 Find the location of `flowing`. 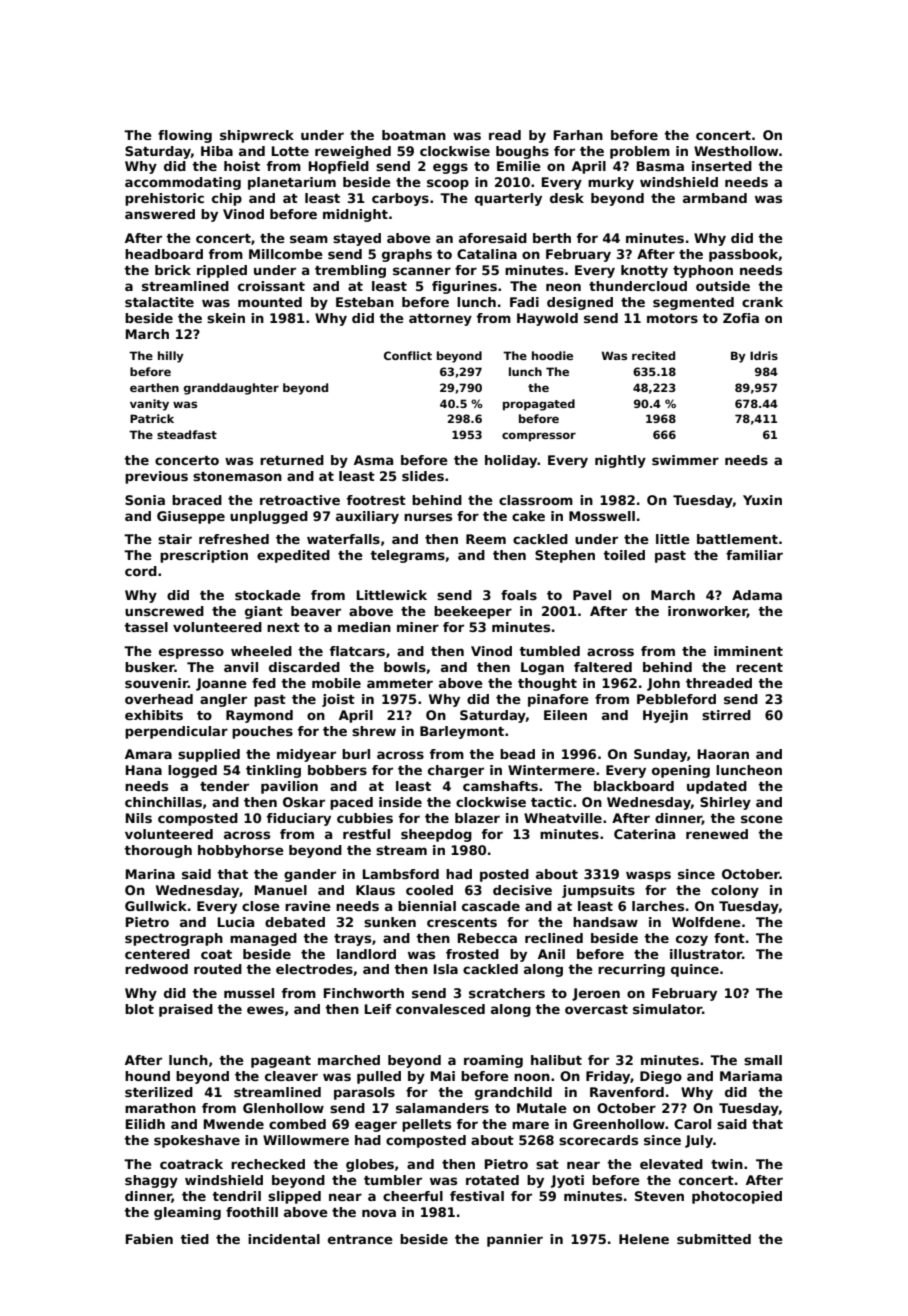

flowing is located at coordinates (185, 136).
